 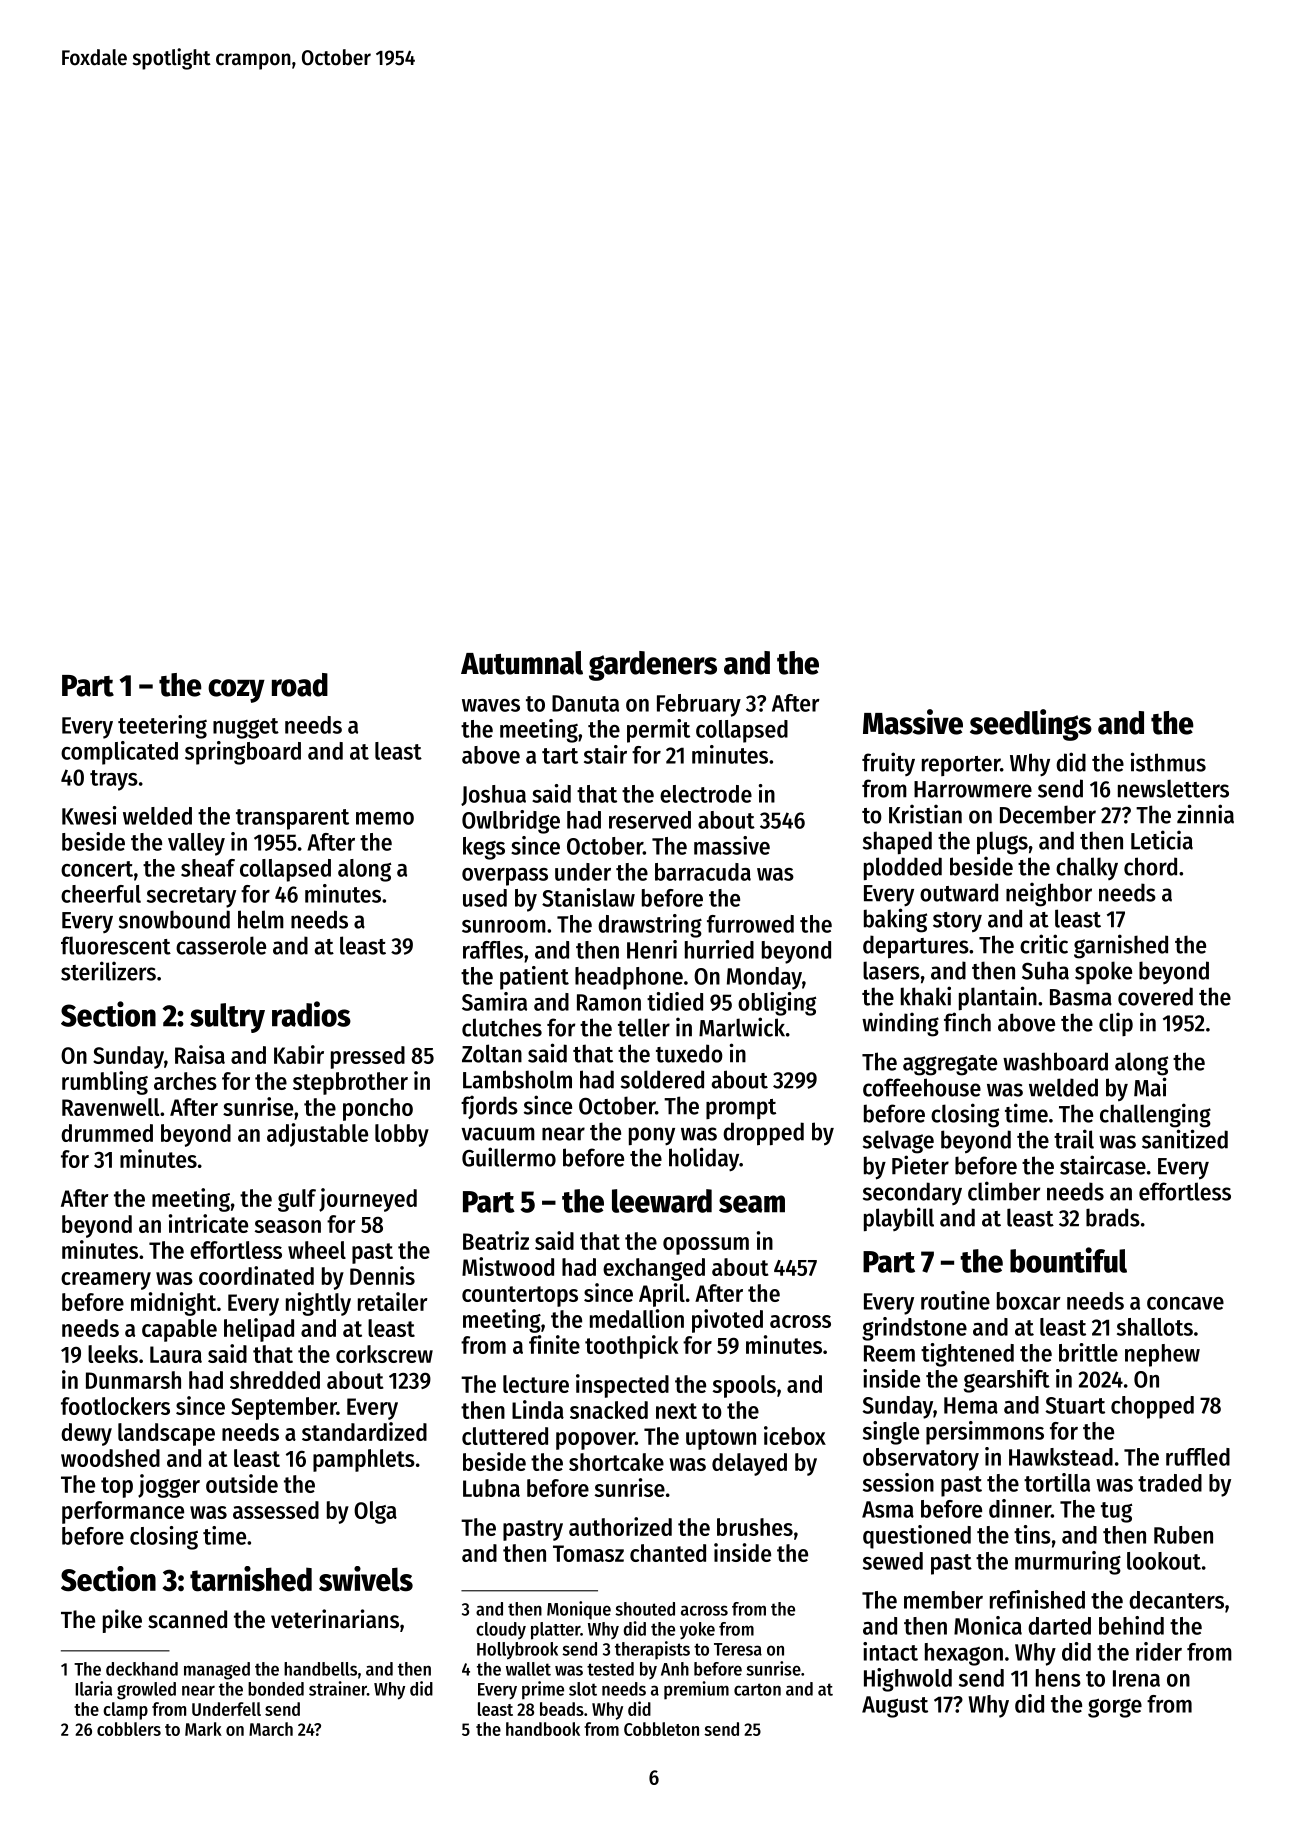 What do you see at coordinates (492, 1053) in the image?
I see `Zoltan` at bounding box center [492, 1053].
